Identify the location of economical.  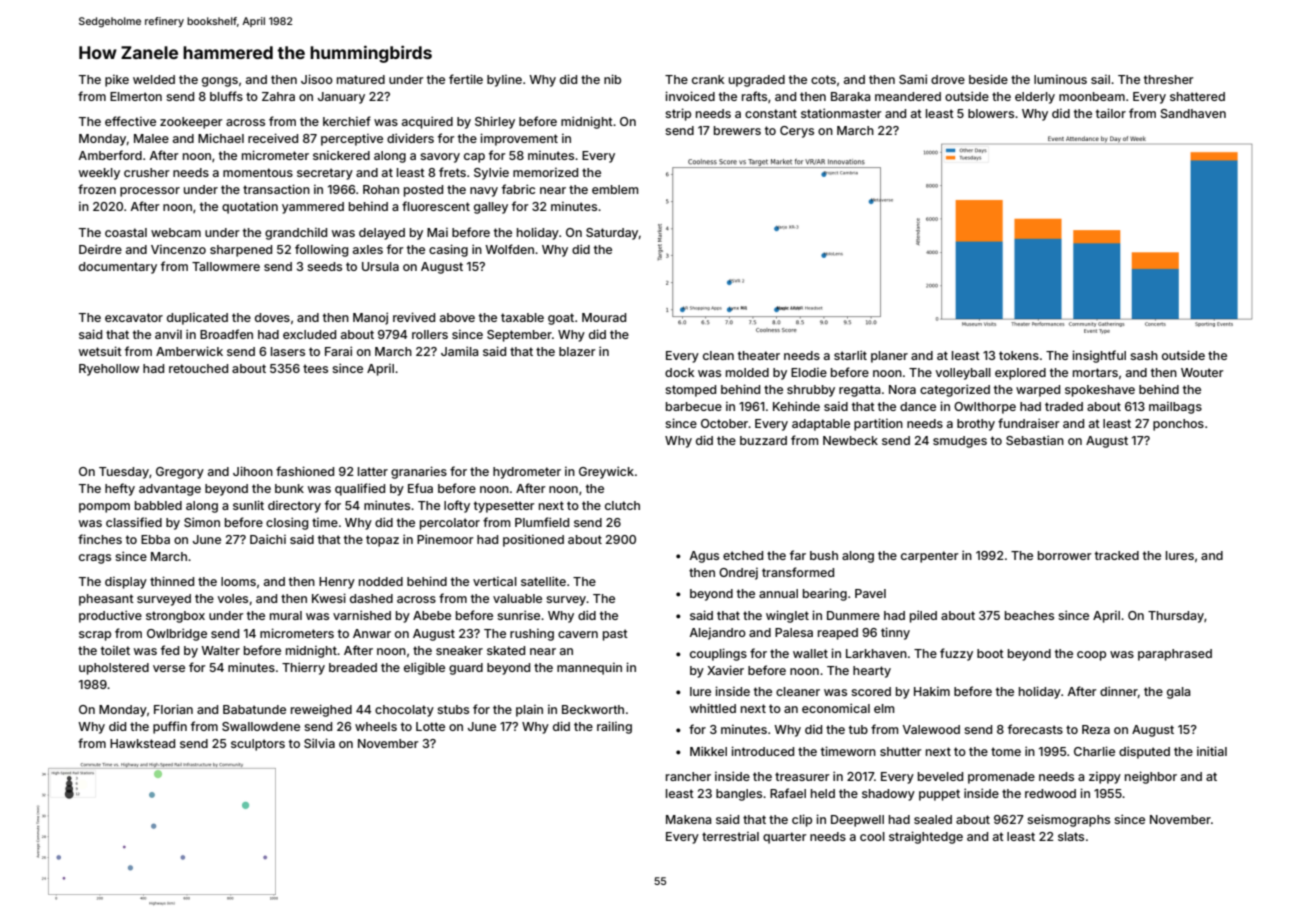
(836, 708).
